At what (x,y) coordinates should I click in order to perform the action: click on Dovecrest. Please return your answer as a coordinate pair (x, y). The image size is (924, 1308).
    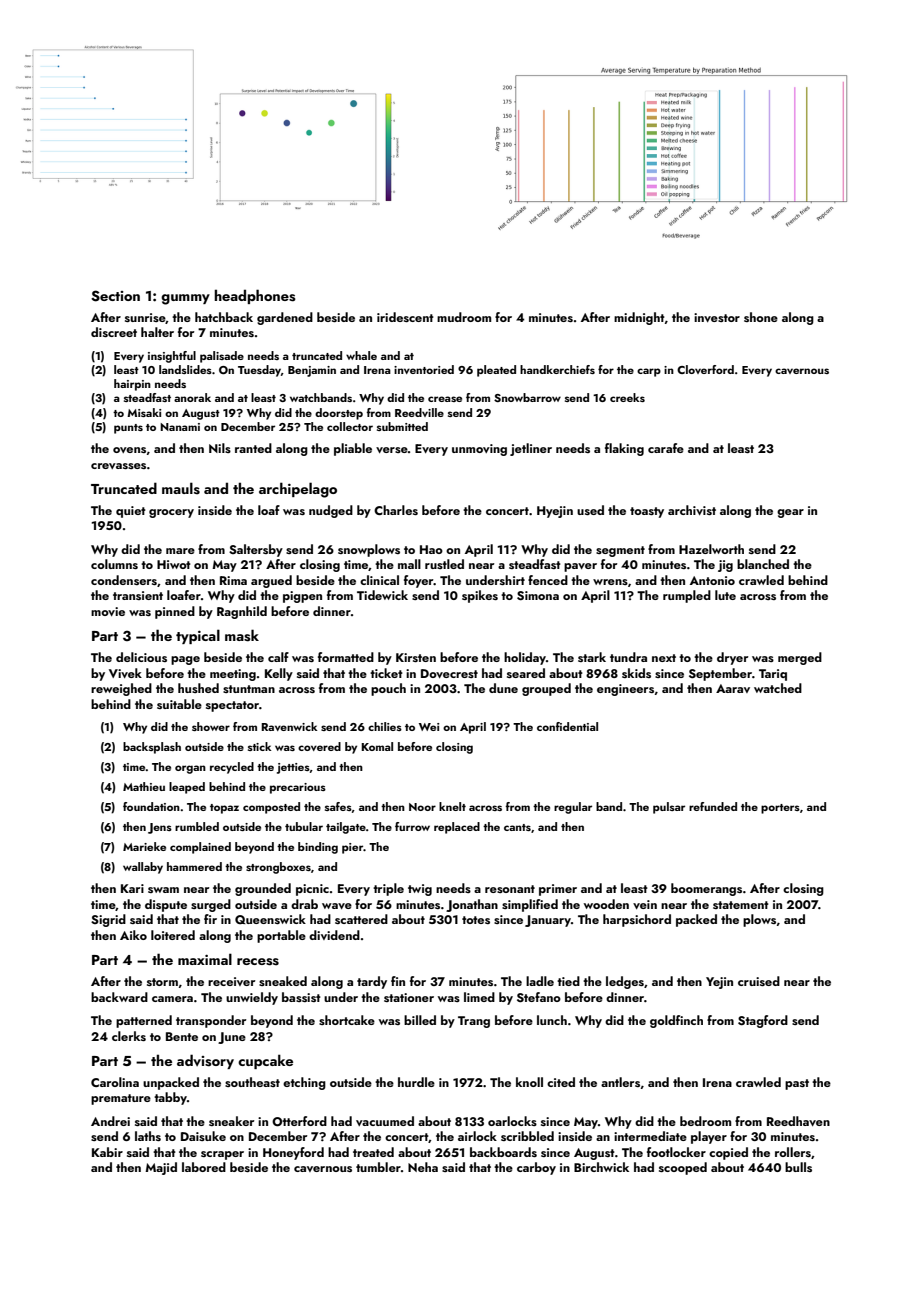
    Looking at the image, I should click on (449, 673).
